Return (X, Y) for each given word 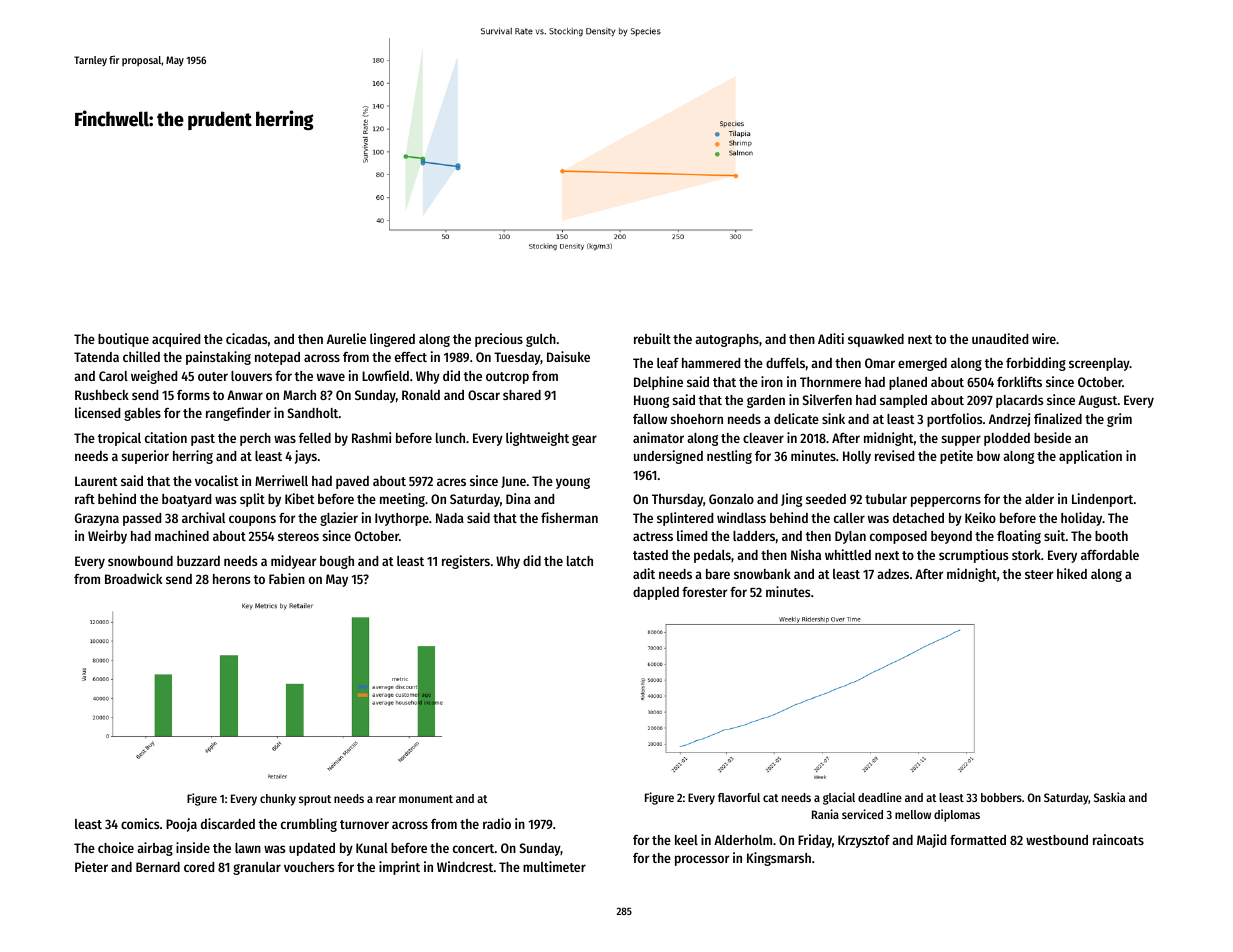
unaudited (1000, 338)
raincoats (1118, 839)
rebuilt (652, 338)
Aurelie (346, 338)
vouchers (309, 867)
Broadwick (133, 578)
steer (1039, 574)
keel (686, 840)
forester (704, 592)
